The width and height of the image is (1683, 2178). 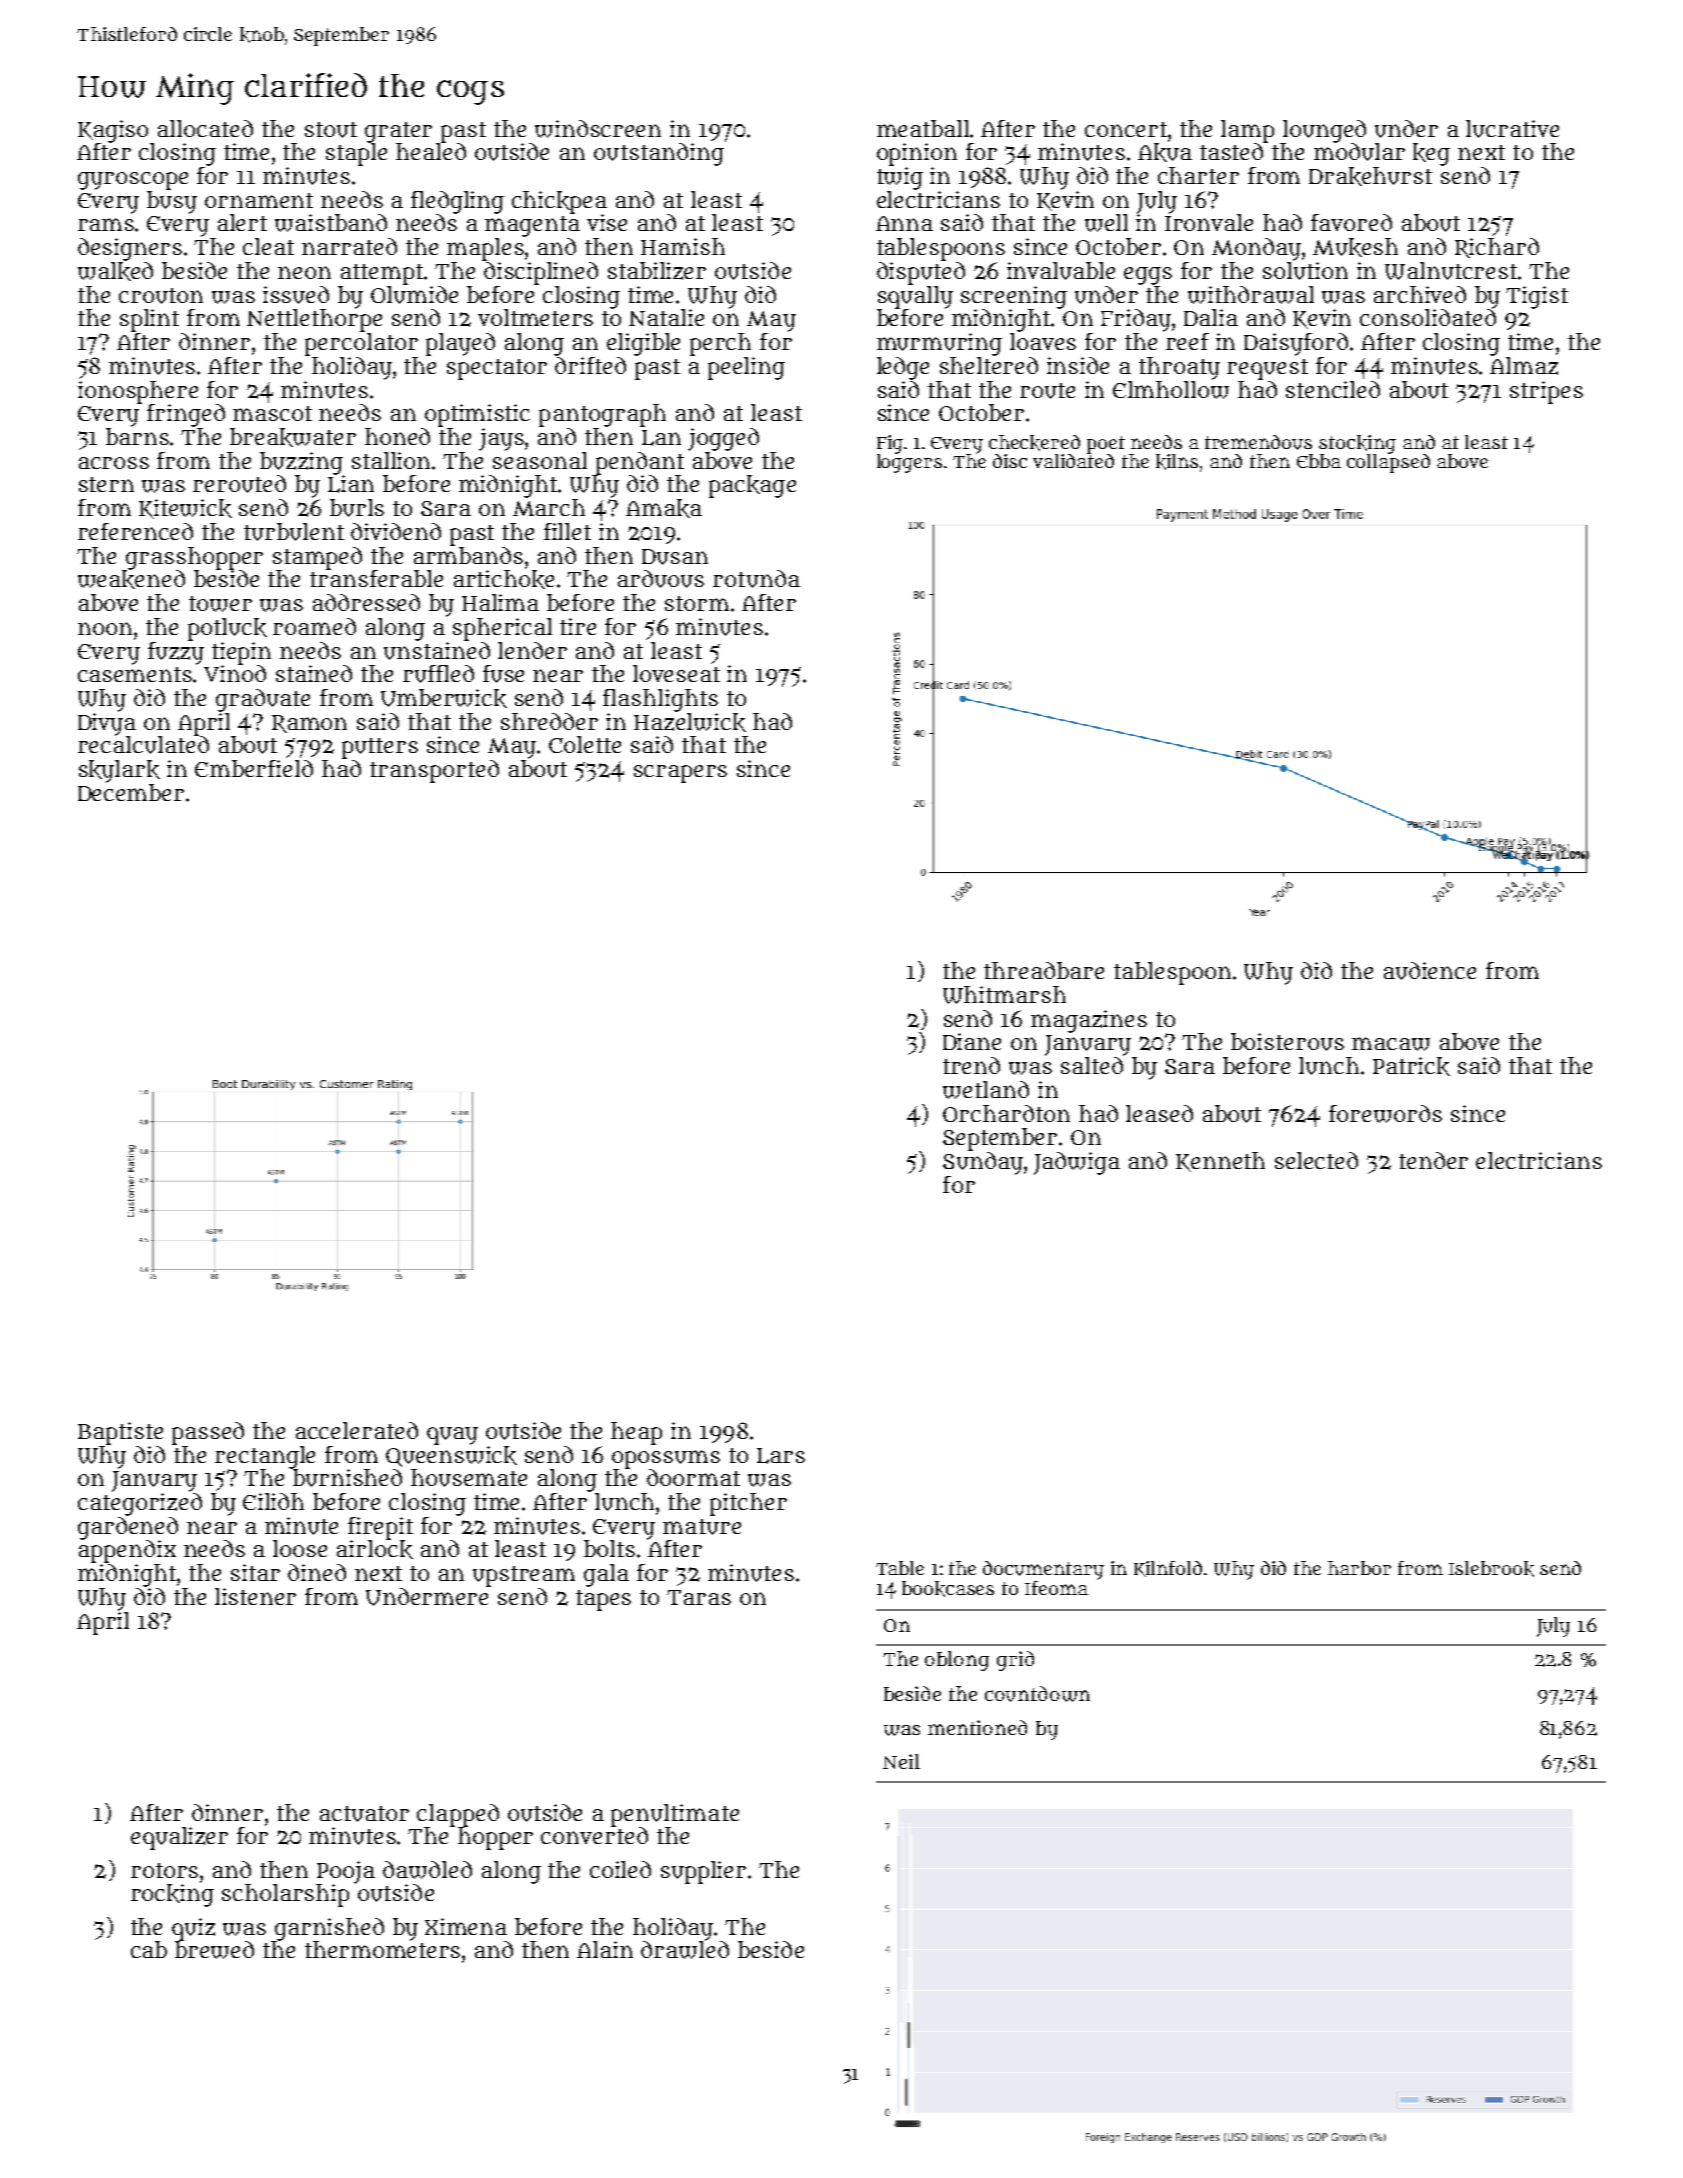 I want to click on lucrative, so click(x=1512, y=129).
